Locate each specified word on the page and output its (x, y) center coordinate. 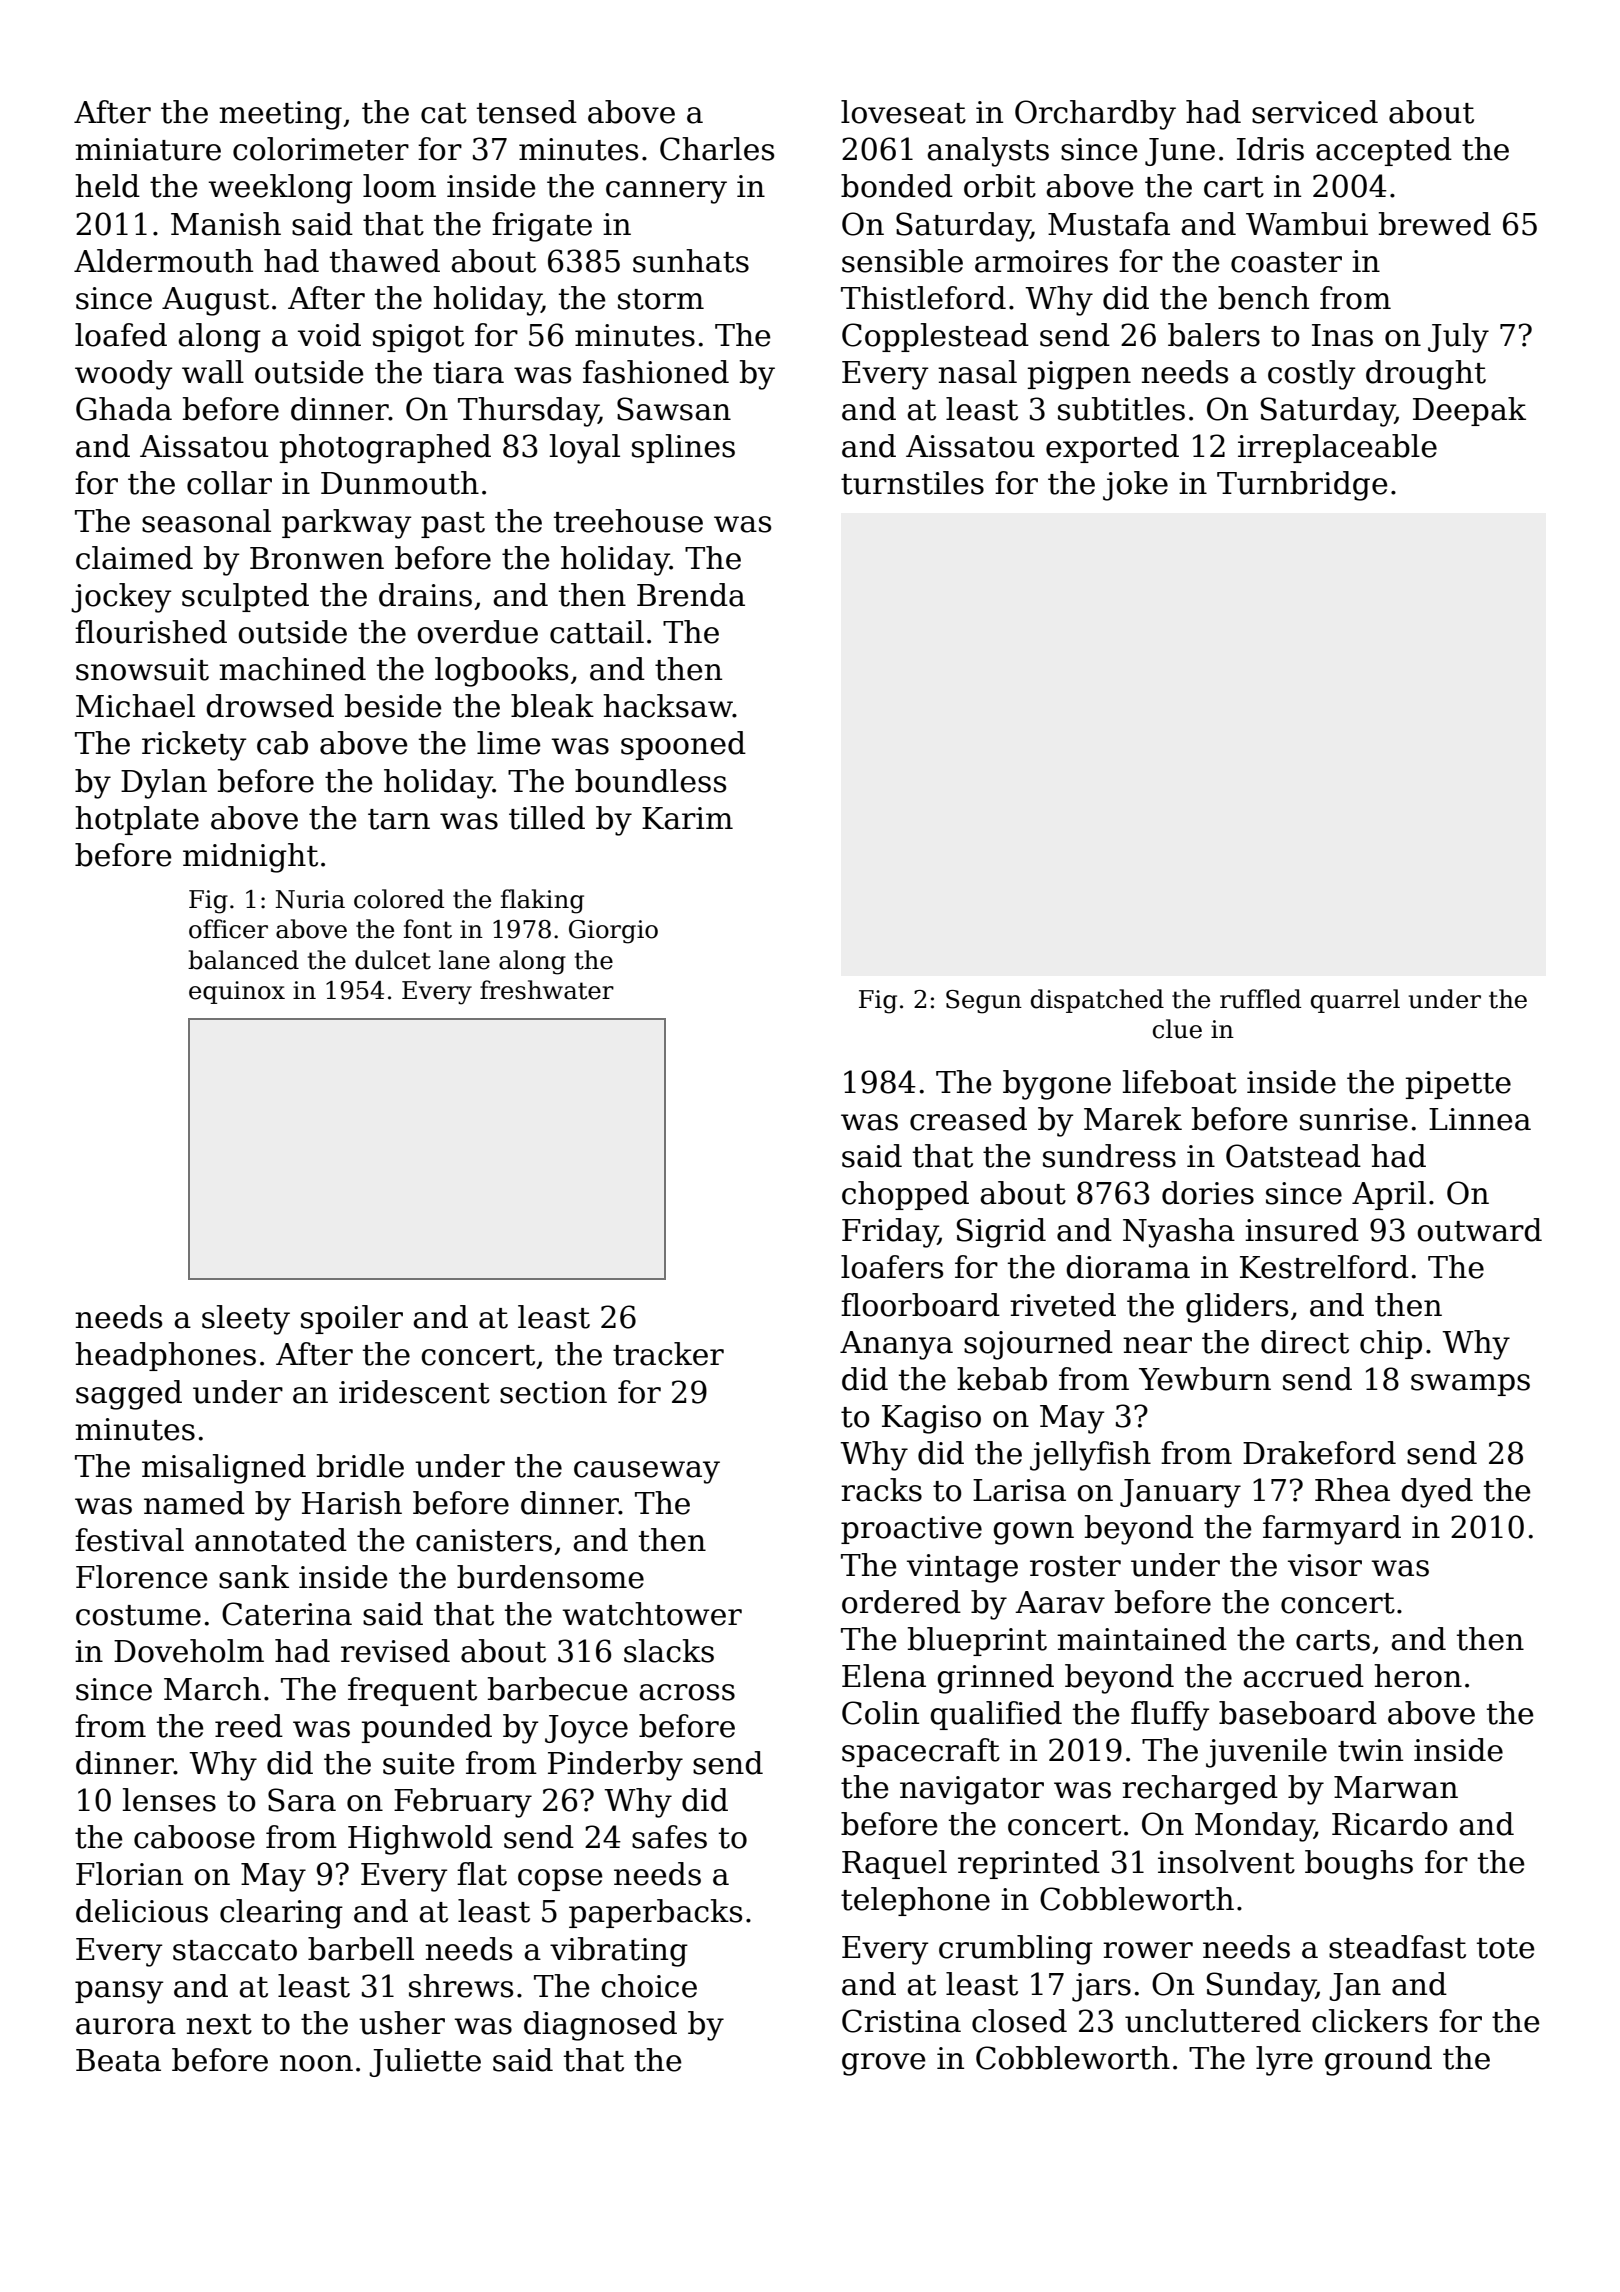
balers (1214, 335)
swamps (1470, 1385)
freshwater (547, 990)
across (687, 1692)
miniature (148, 149)
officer (228, 929)
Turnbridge (1302, 486)
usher (402, 2023)
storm (661, 299)
